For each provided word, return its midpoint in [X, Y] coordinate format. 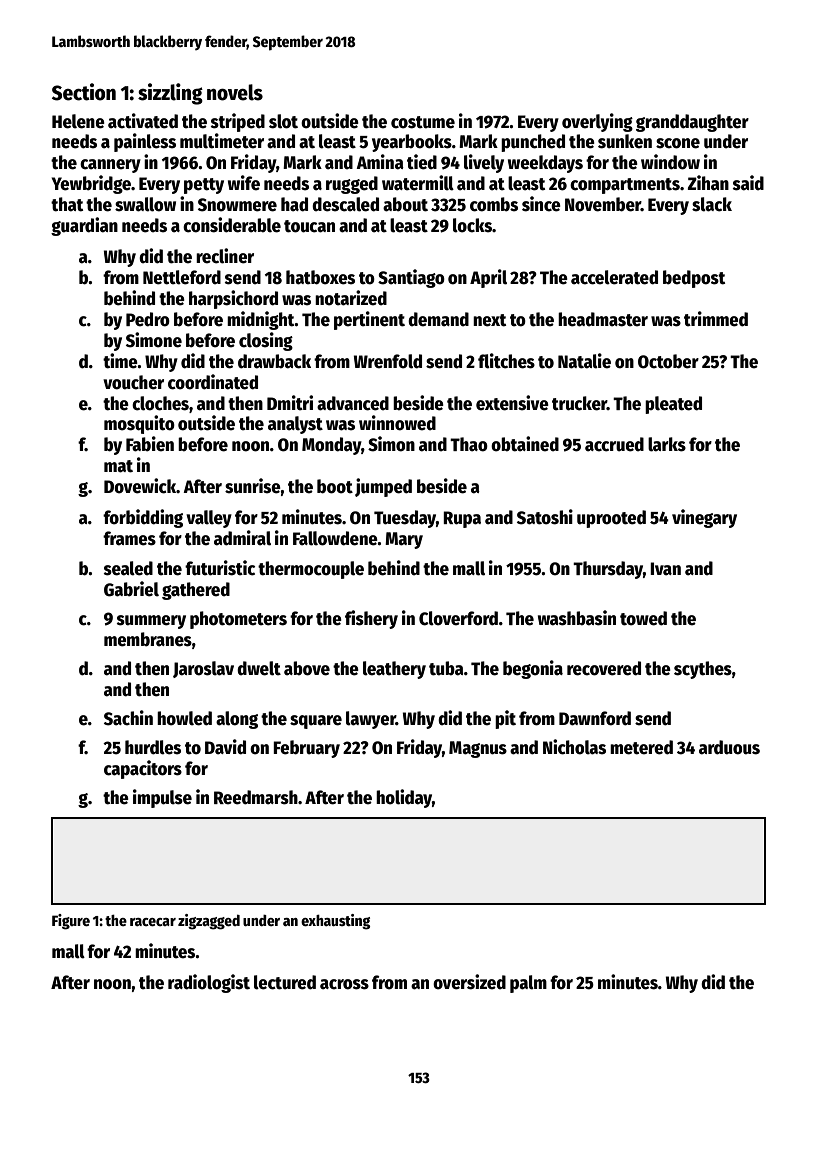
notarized [351, 298]
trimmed [716, 319]
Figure [71, 922]
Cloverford [458, 618]
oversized [469, 982]
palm [528, 984]
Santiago [411, 278]
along [237, 720]
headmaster [603, 319]
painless [145, 142]
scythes [703, 670]
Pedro [148, 319]
